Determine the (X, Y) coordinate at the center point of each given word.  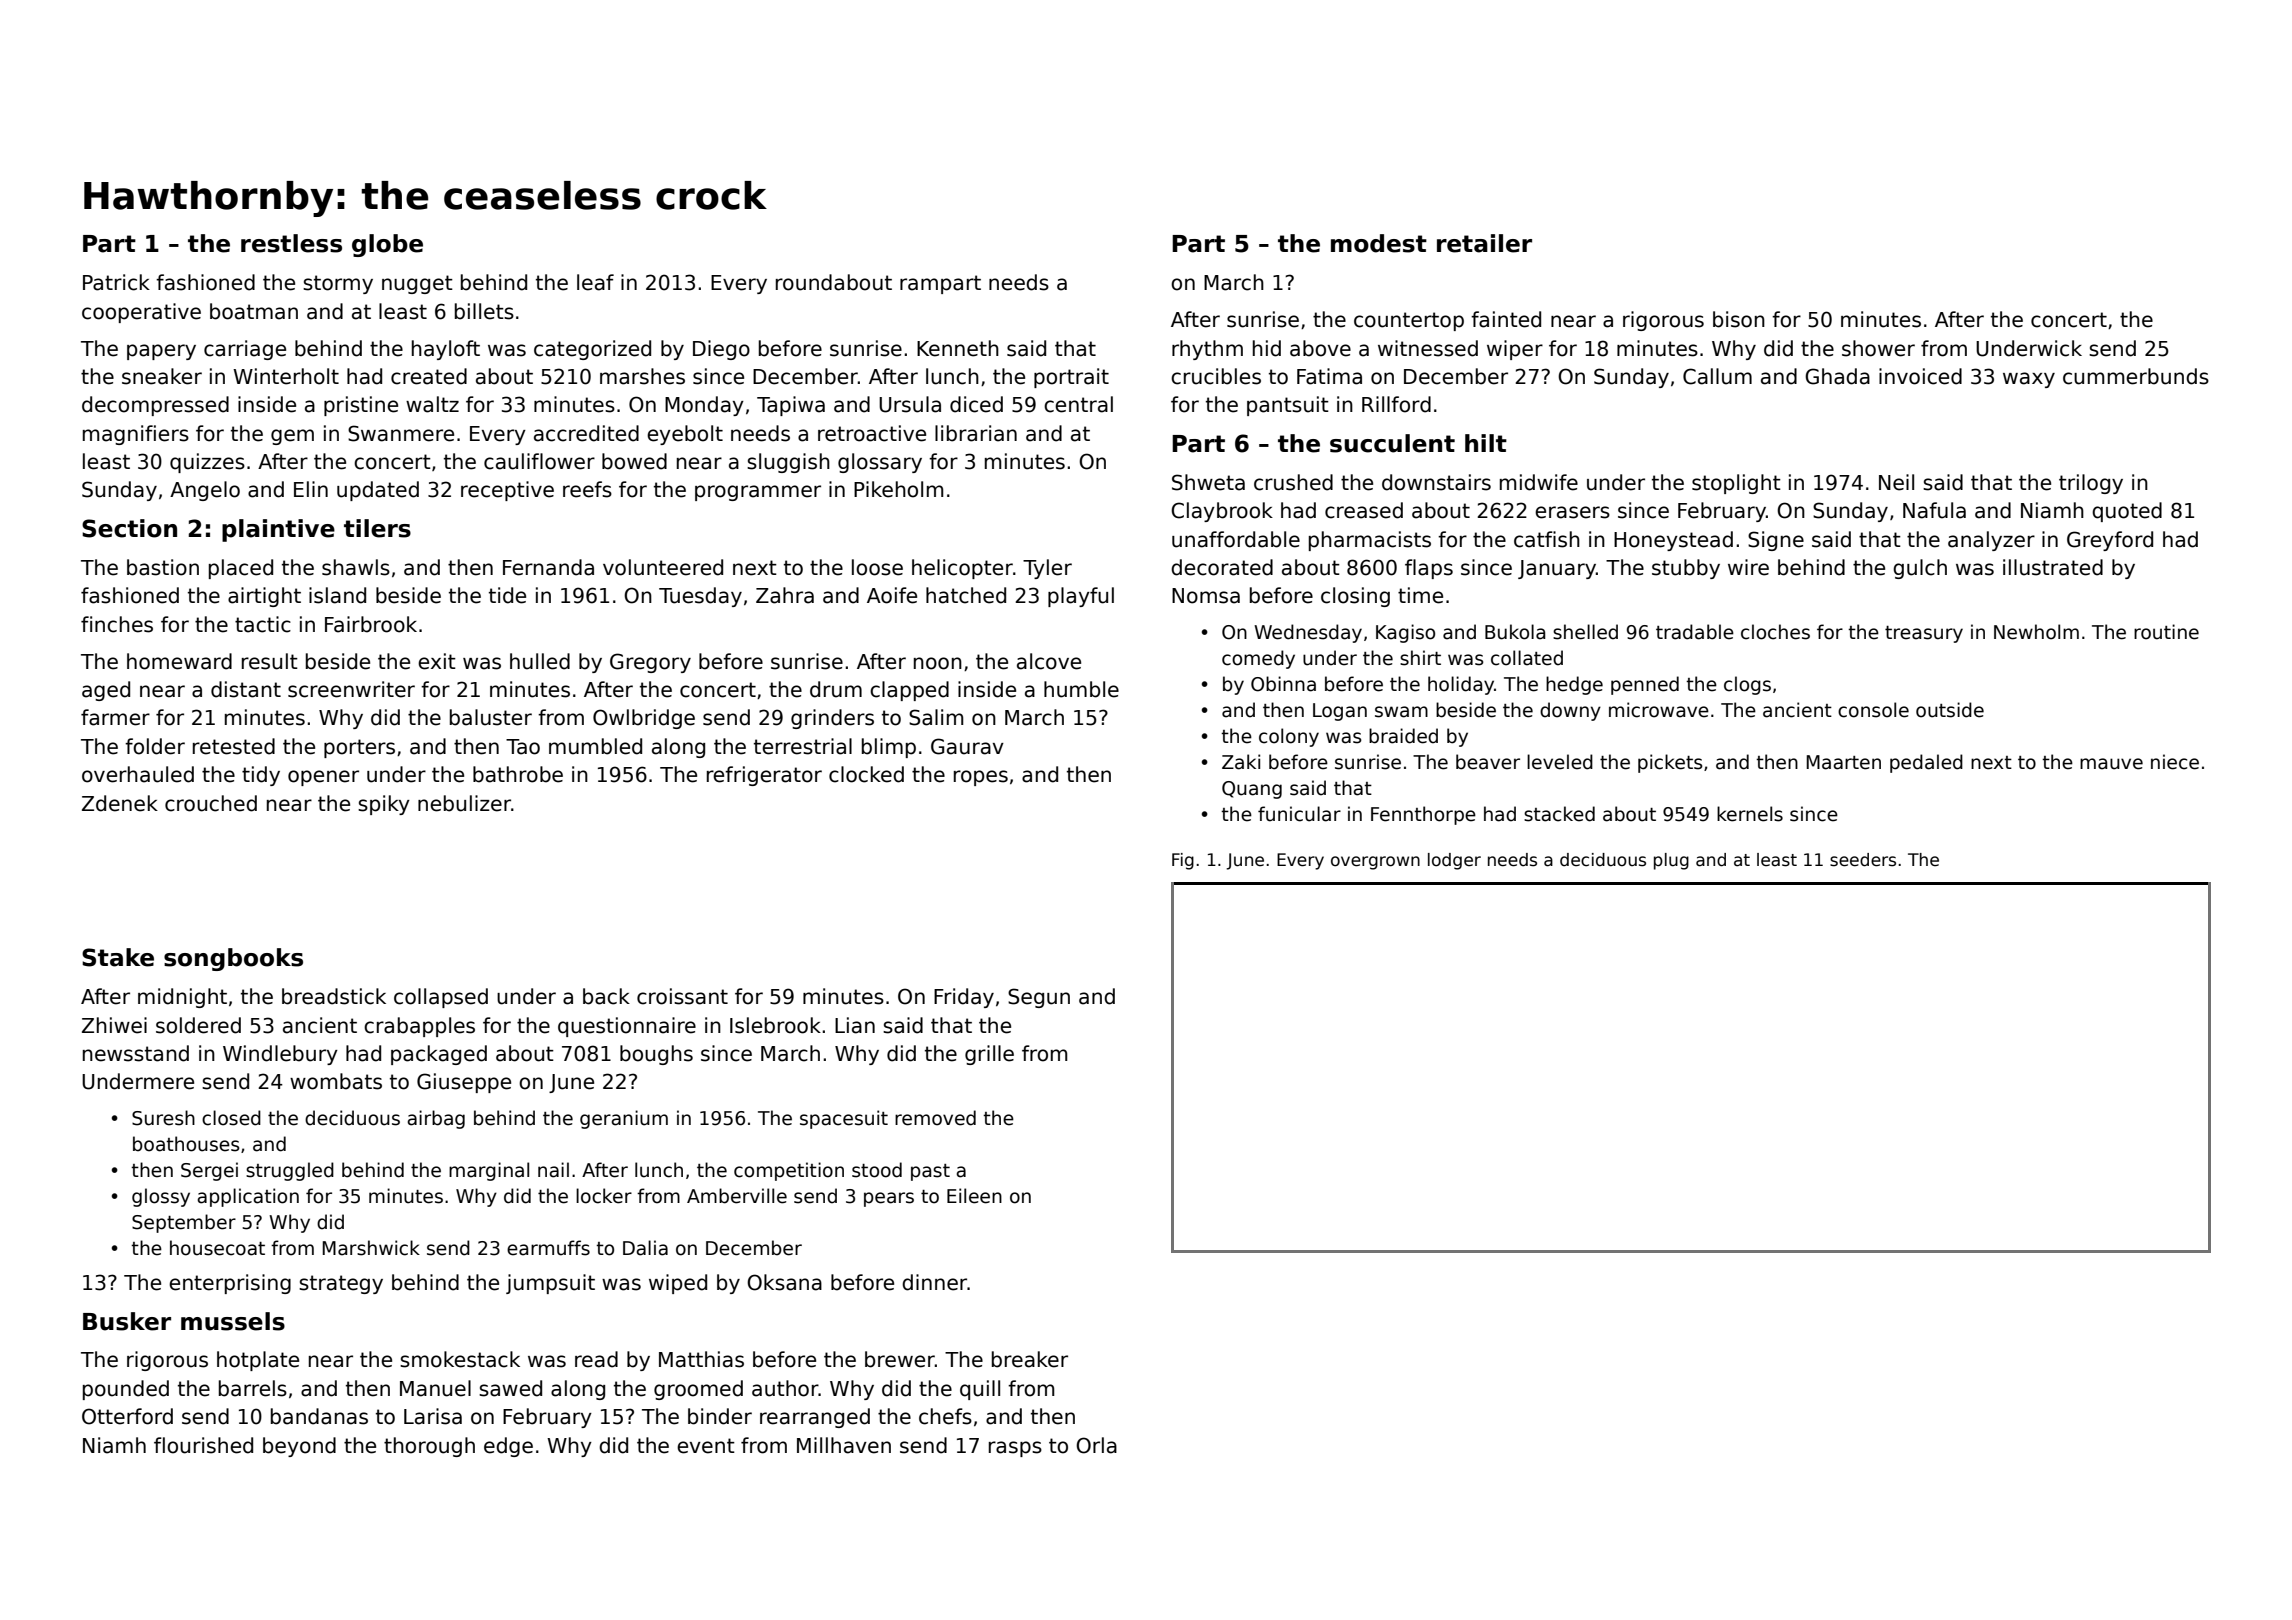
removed (935, 1118)
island (337, 595)
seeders (1863, 860)
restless (291, 243)
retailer (1484, 243)
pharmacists (1370, 541)
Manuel (435, 1388)
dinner (935, 1282)
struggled (290, 1171)
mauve (2111, 764)
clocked (866, 774)
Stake (118, 957)
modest (1379, 243)
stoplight (1736, 484)
